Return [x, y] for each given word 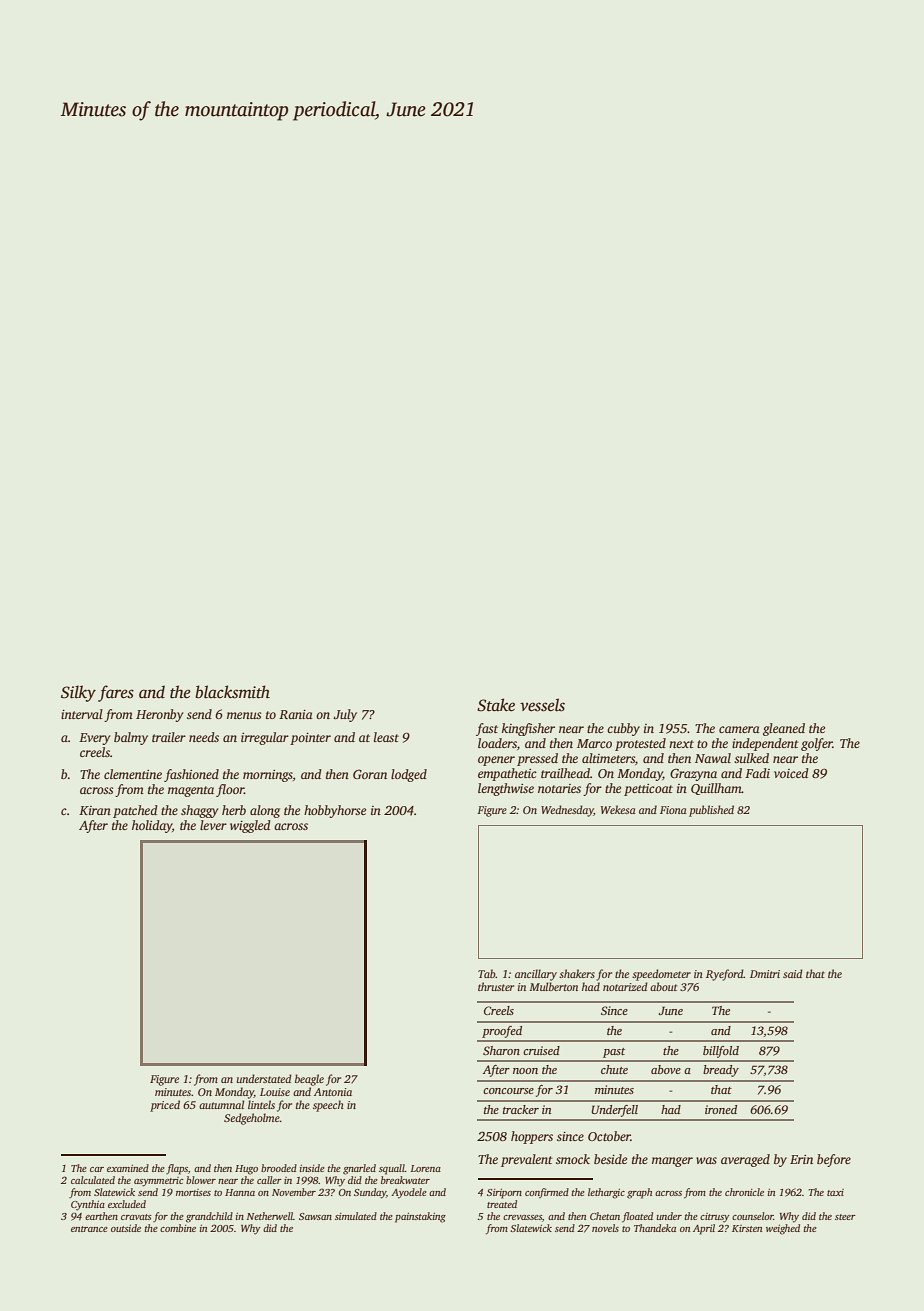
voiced [791, 773]
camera [739, 729]
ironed [721, 1109]
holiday [152, 826]
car [97, 1169]
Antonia [333, 1092]
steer [845, 1217]
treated [502, 1204]
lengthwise [506, 789]
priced [165, 1106]
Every [94, 739]
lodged [409, 775]
